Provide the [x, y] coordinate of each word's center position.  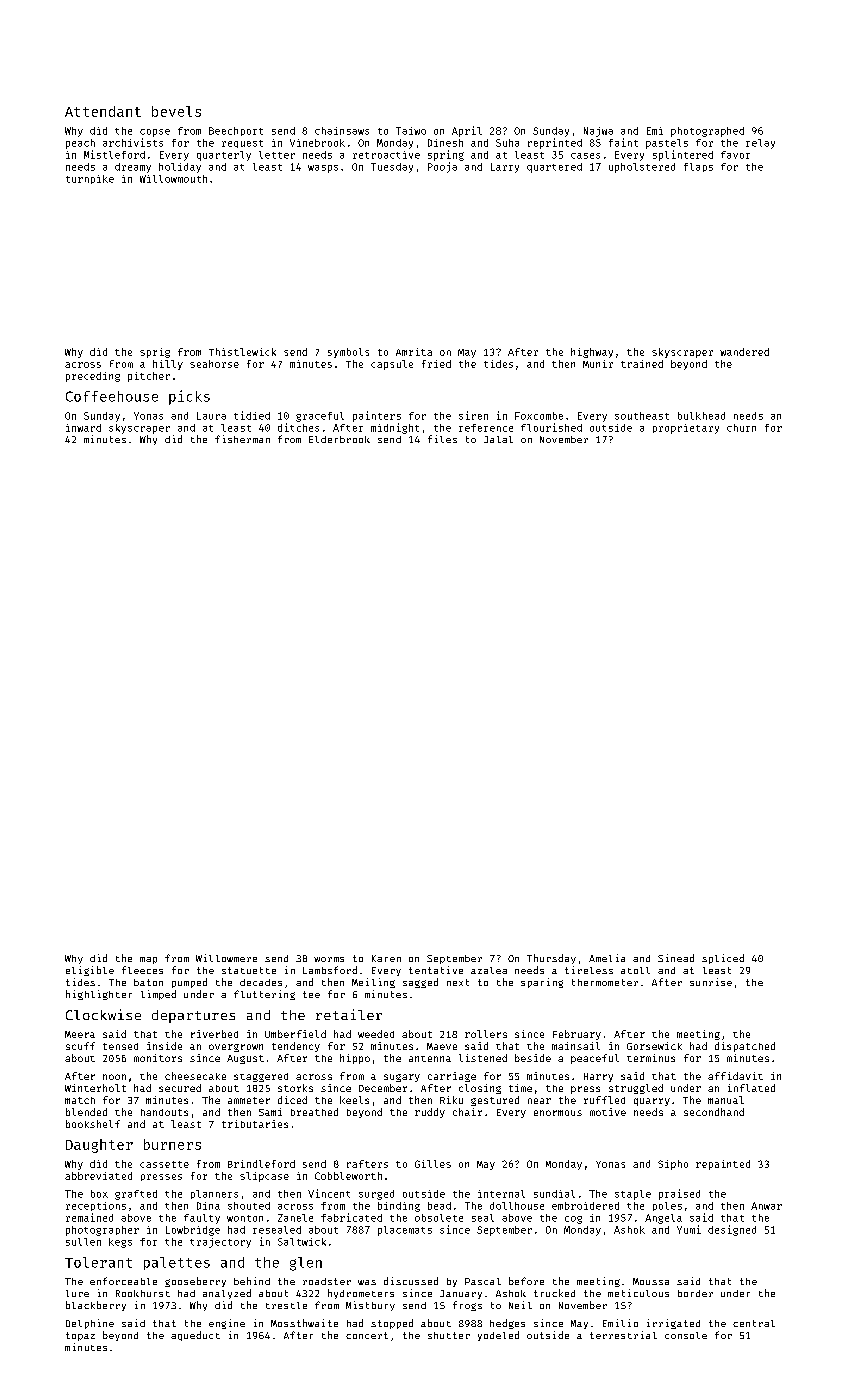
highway [592, 353]
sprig [155, 353]
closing [480, 1089]
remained [89, 1217]
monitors [158, 1058]
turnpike [90, 179]
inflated [751, 1088]
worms [329, 959]
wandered [744, 352]
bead [439, 1206]
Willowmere [226, 958]
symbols [348, 353]
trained [642, 364]
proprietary [686, 429]
